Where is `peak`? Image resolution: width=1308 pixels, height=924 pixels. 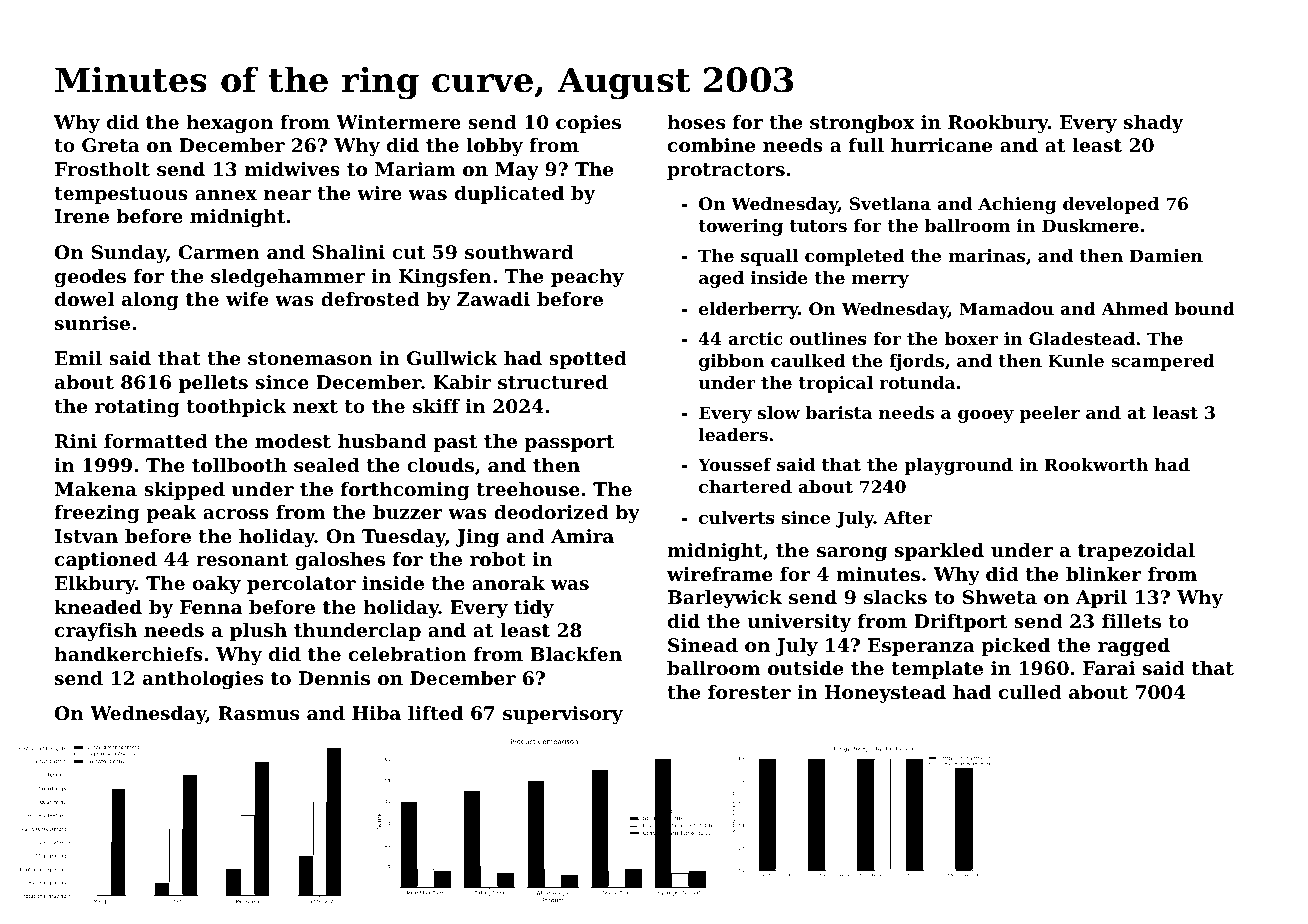 peak is located at coordinates (171, 514).
